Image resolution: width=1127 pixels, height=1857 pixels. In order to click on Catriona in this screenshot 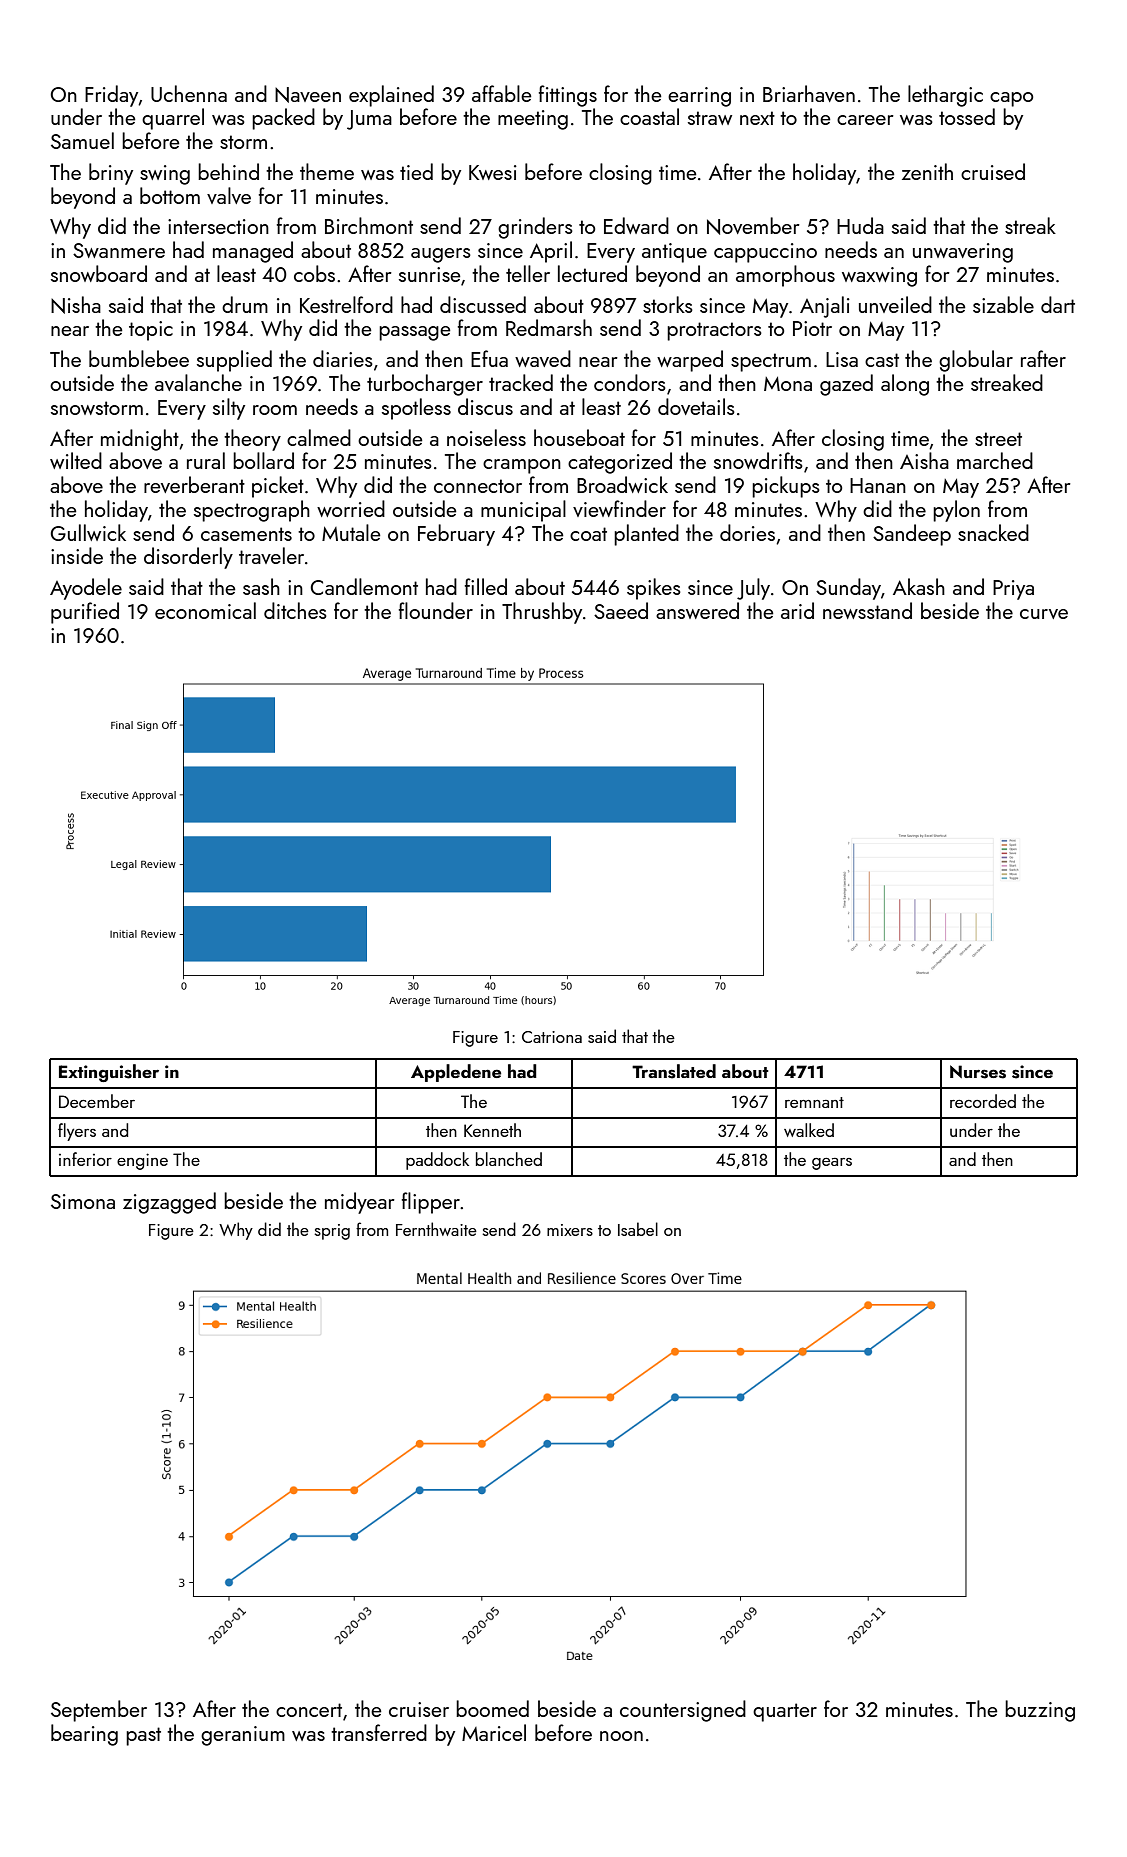, I will do `click(552, 1037)`.
